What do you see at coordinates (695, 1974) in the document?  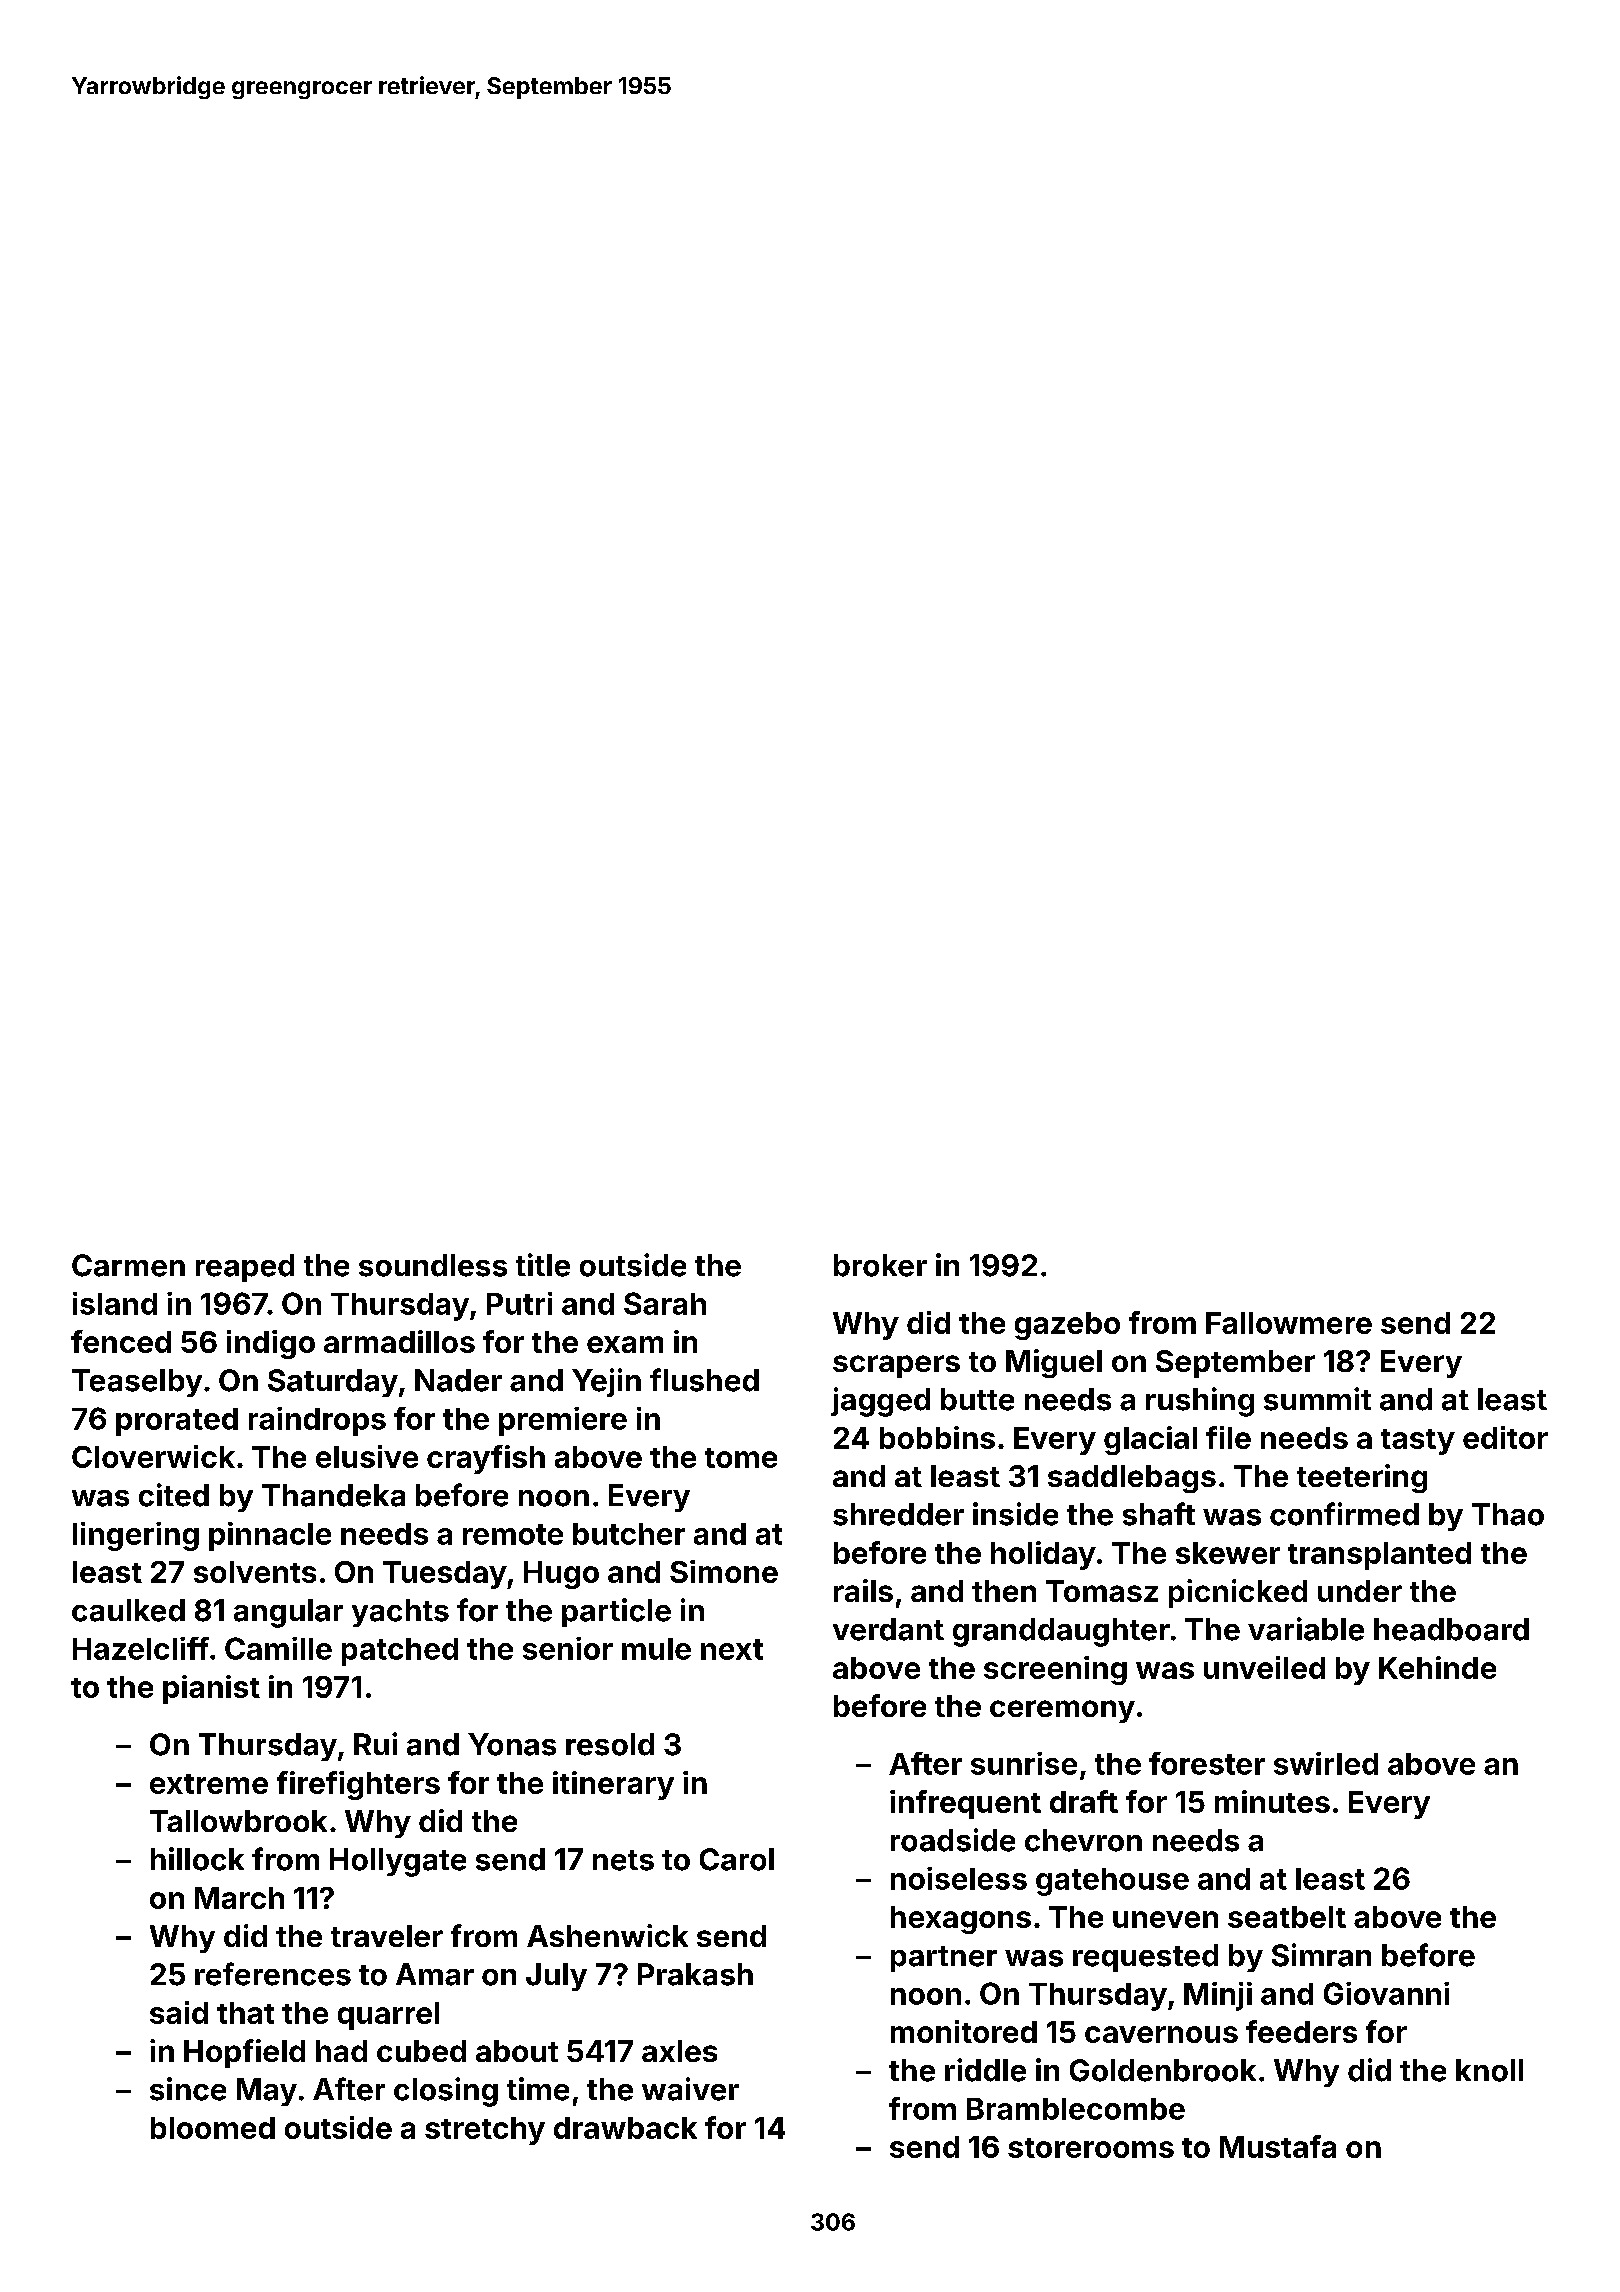 I see `Prakash` at bounding box center [695, 1974].
